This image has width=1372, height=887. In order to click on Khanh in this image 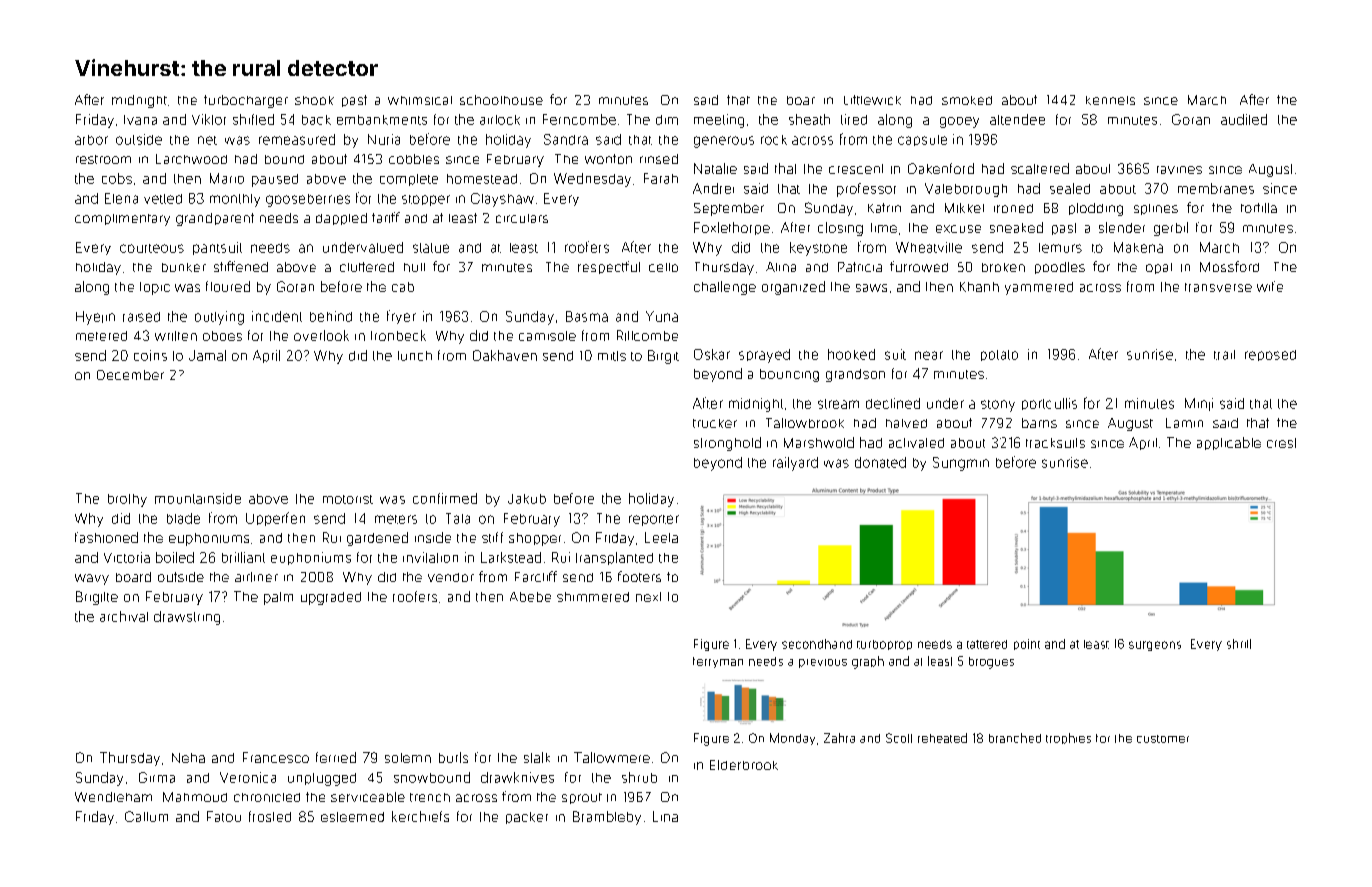, I will do `click(979, 287)`.
